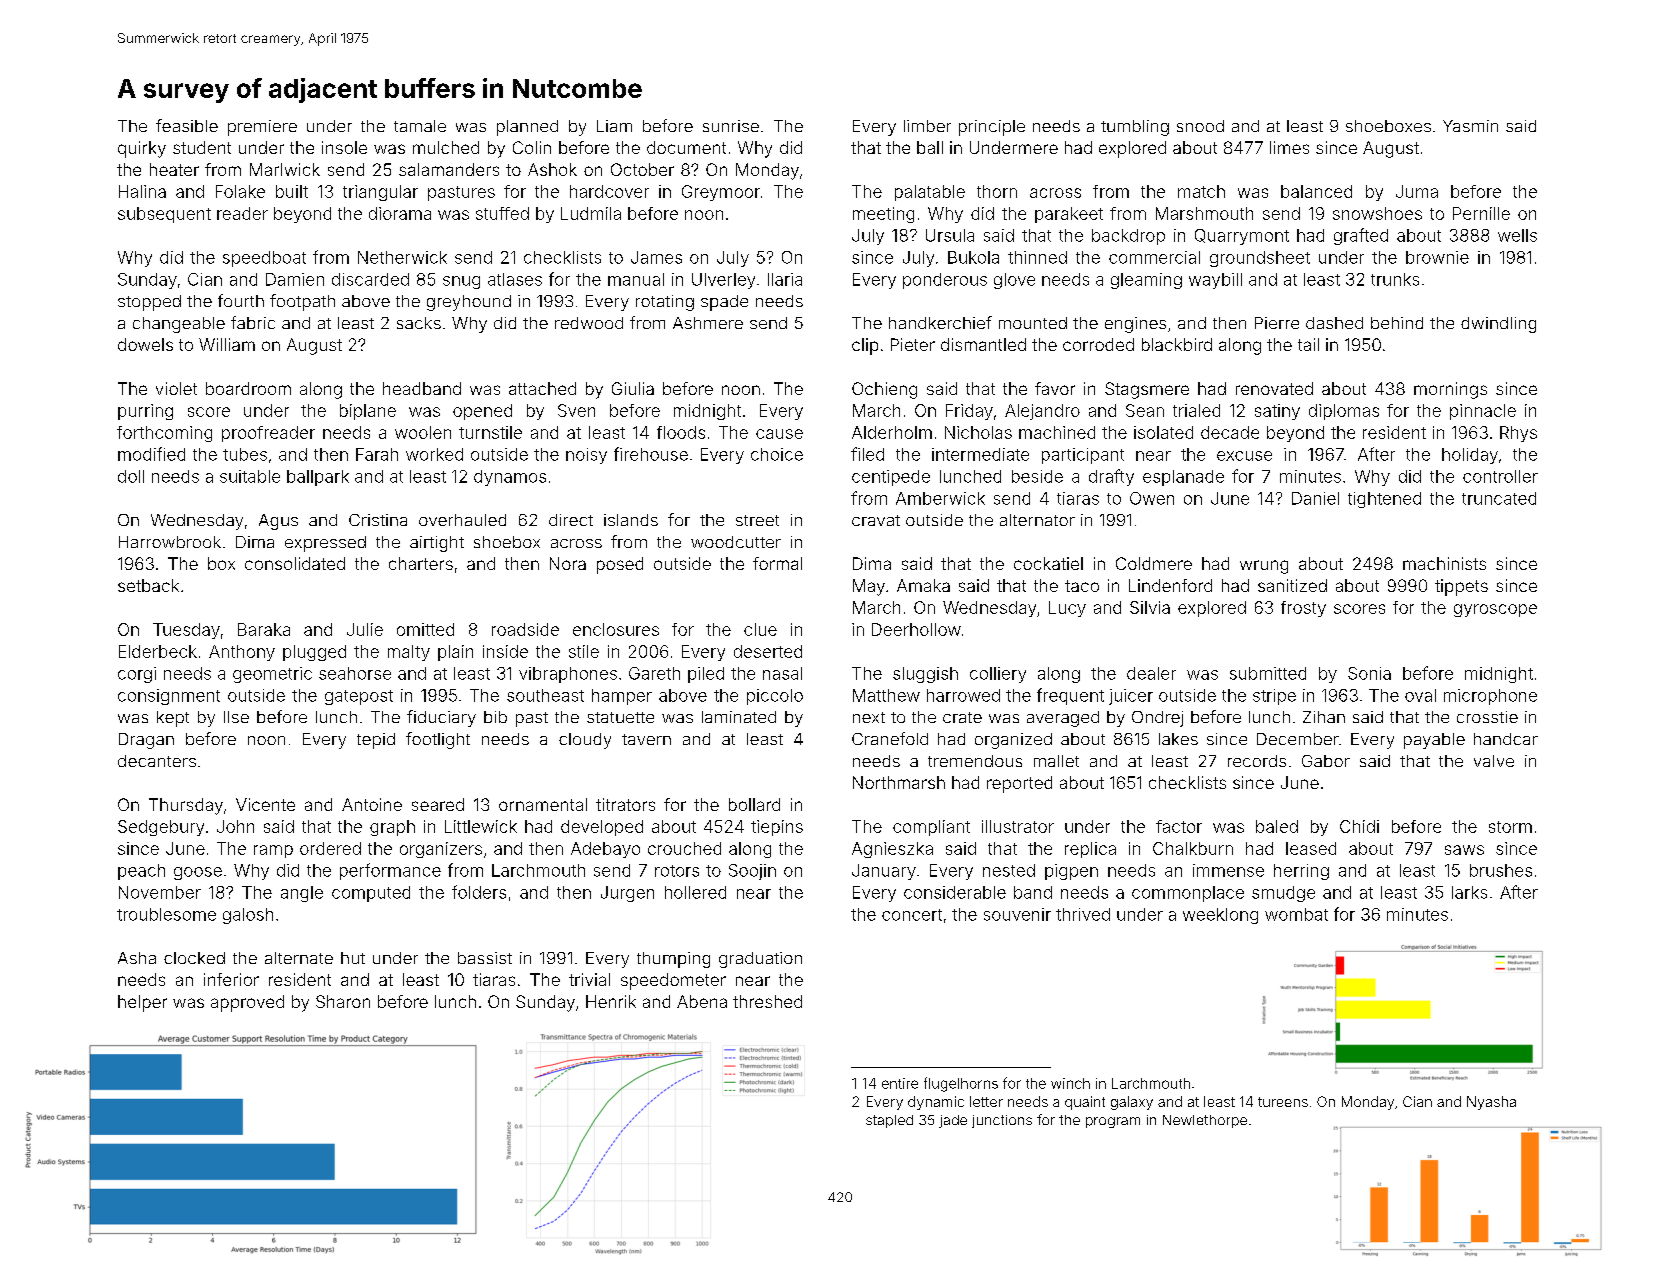 This page has width=1655, height=1279. What do you see at coordinates (344, 147) in the page?
I see `insole` at bounding box center [344, 147].
